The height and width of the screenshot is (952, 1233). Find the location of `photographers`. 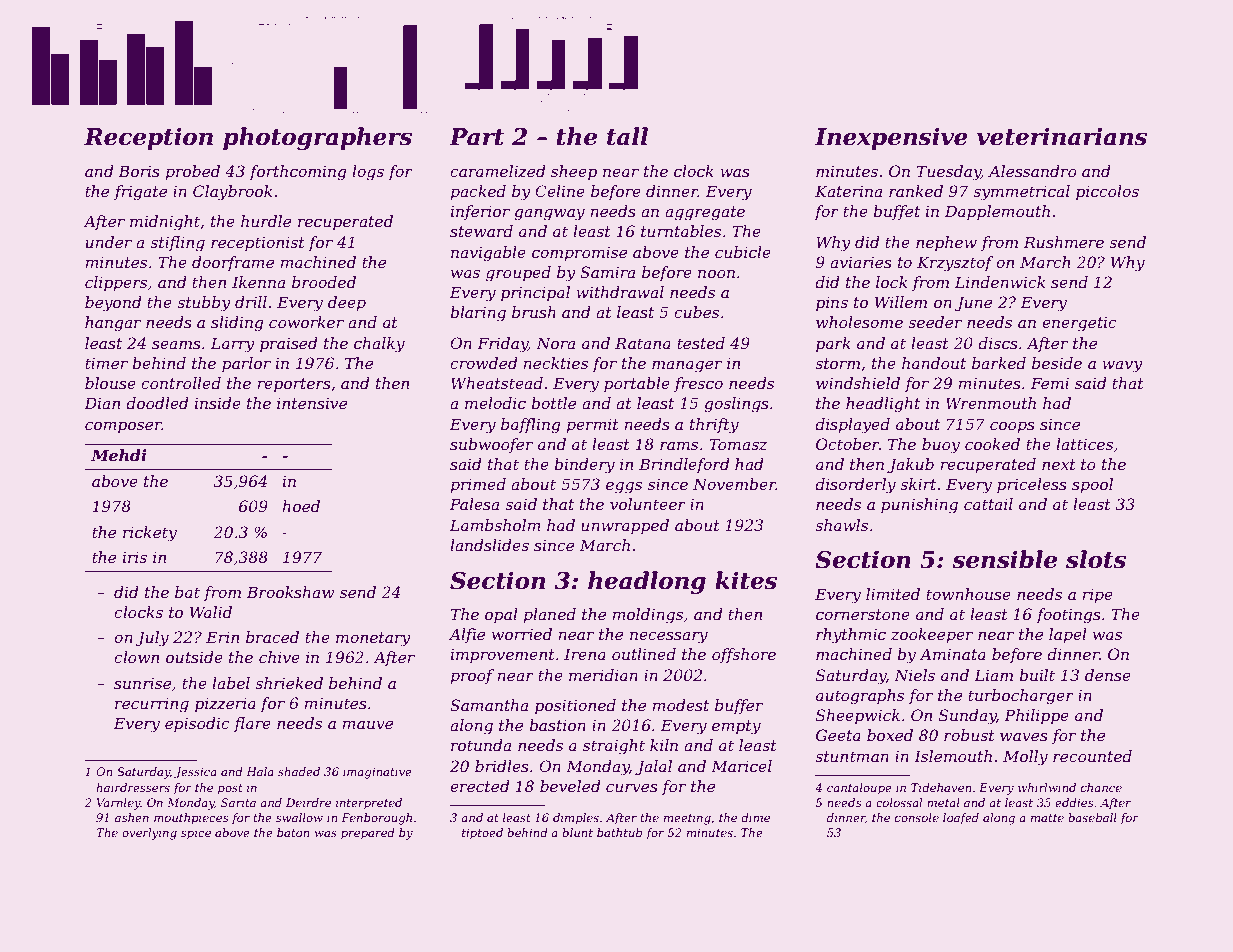

photographers is located at coordinates (317, 138).
